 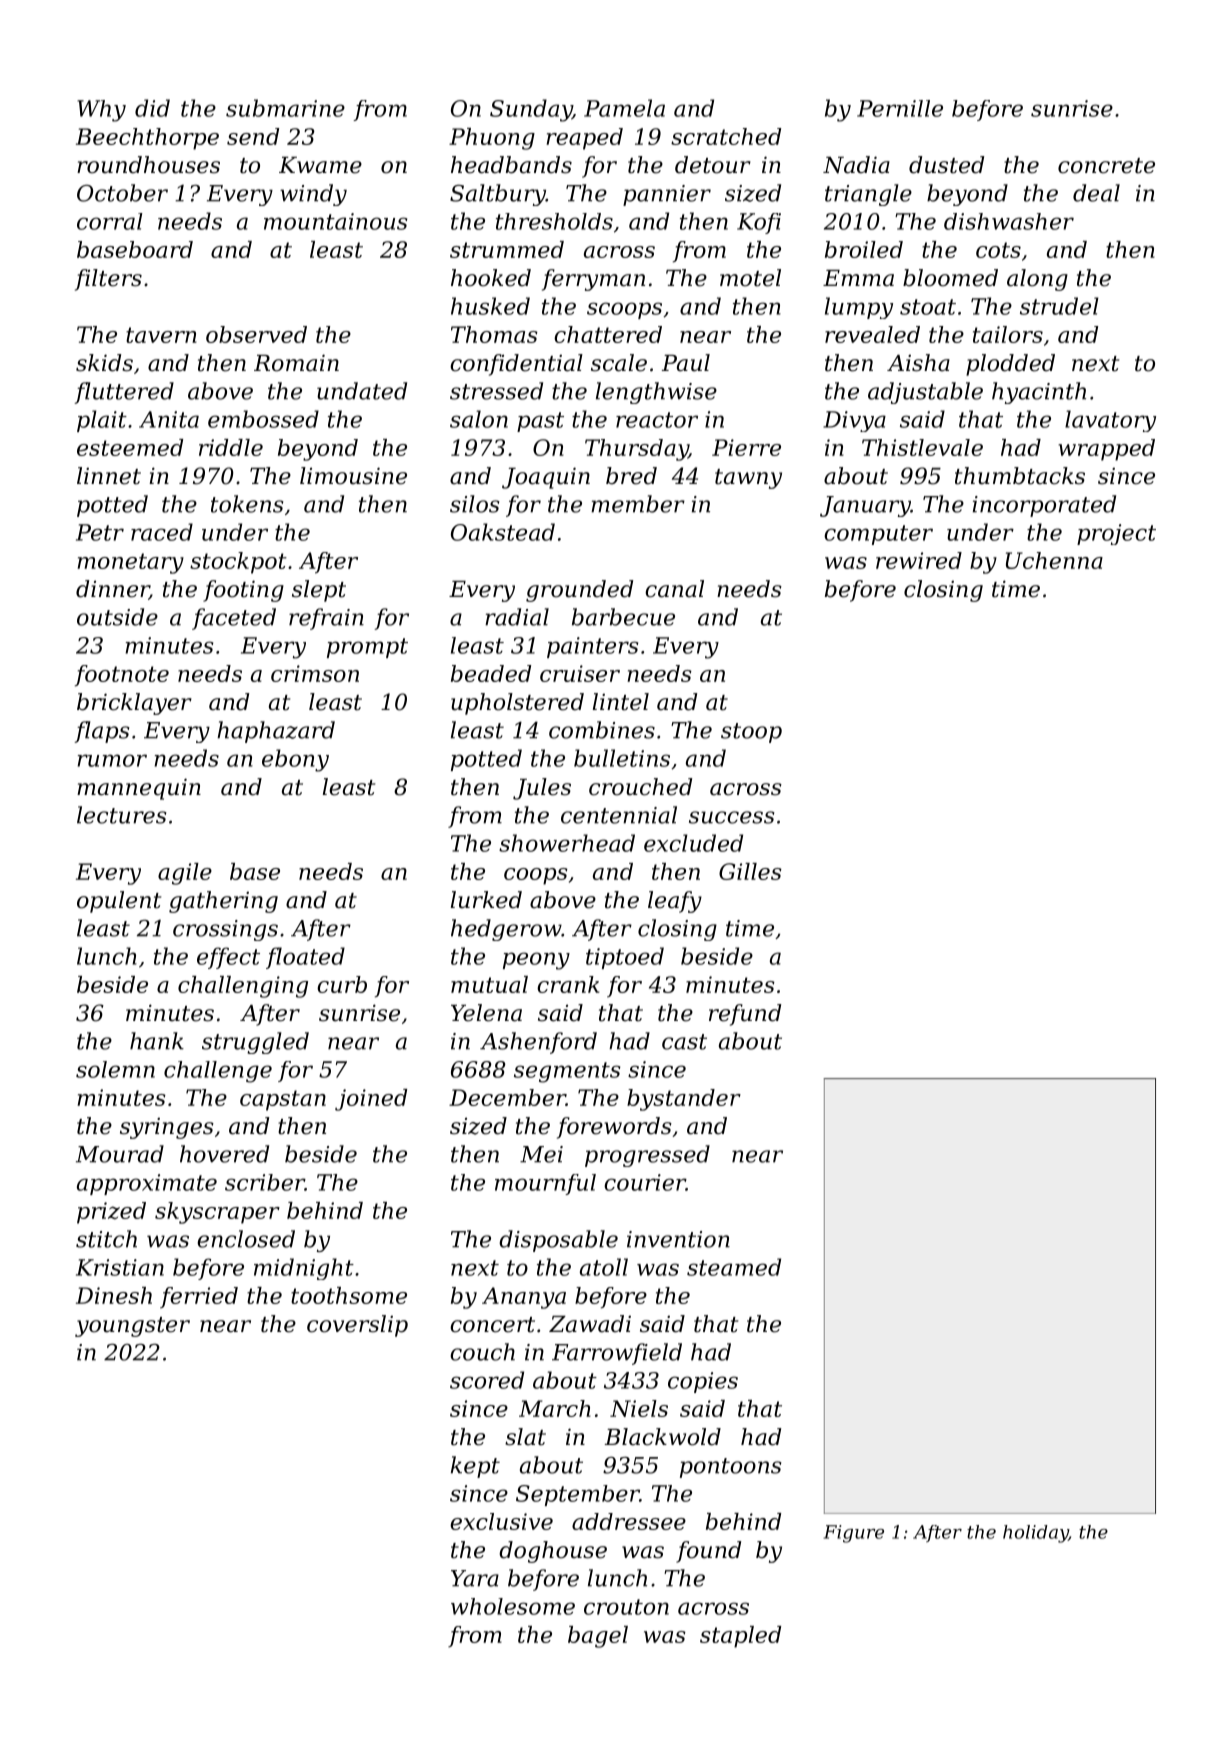 What do you see at coordinates (475, 1578) in the page?
I see `Yara` at bounding box center [475, 1578].
